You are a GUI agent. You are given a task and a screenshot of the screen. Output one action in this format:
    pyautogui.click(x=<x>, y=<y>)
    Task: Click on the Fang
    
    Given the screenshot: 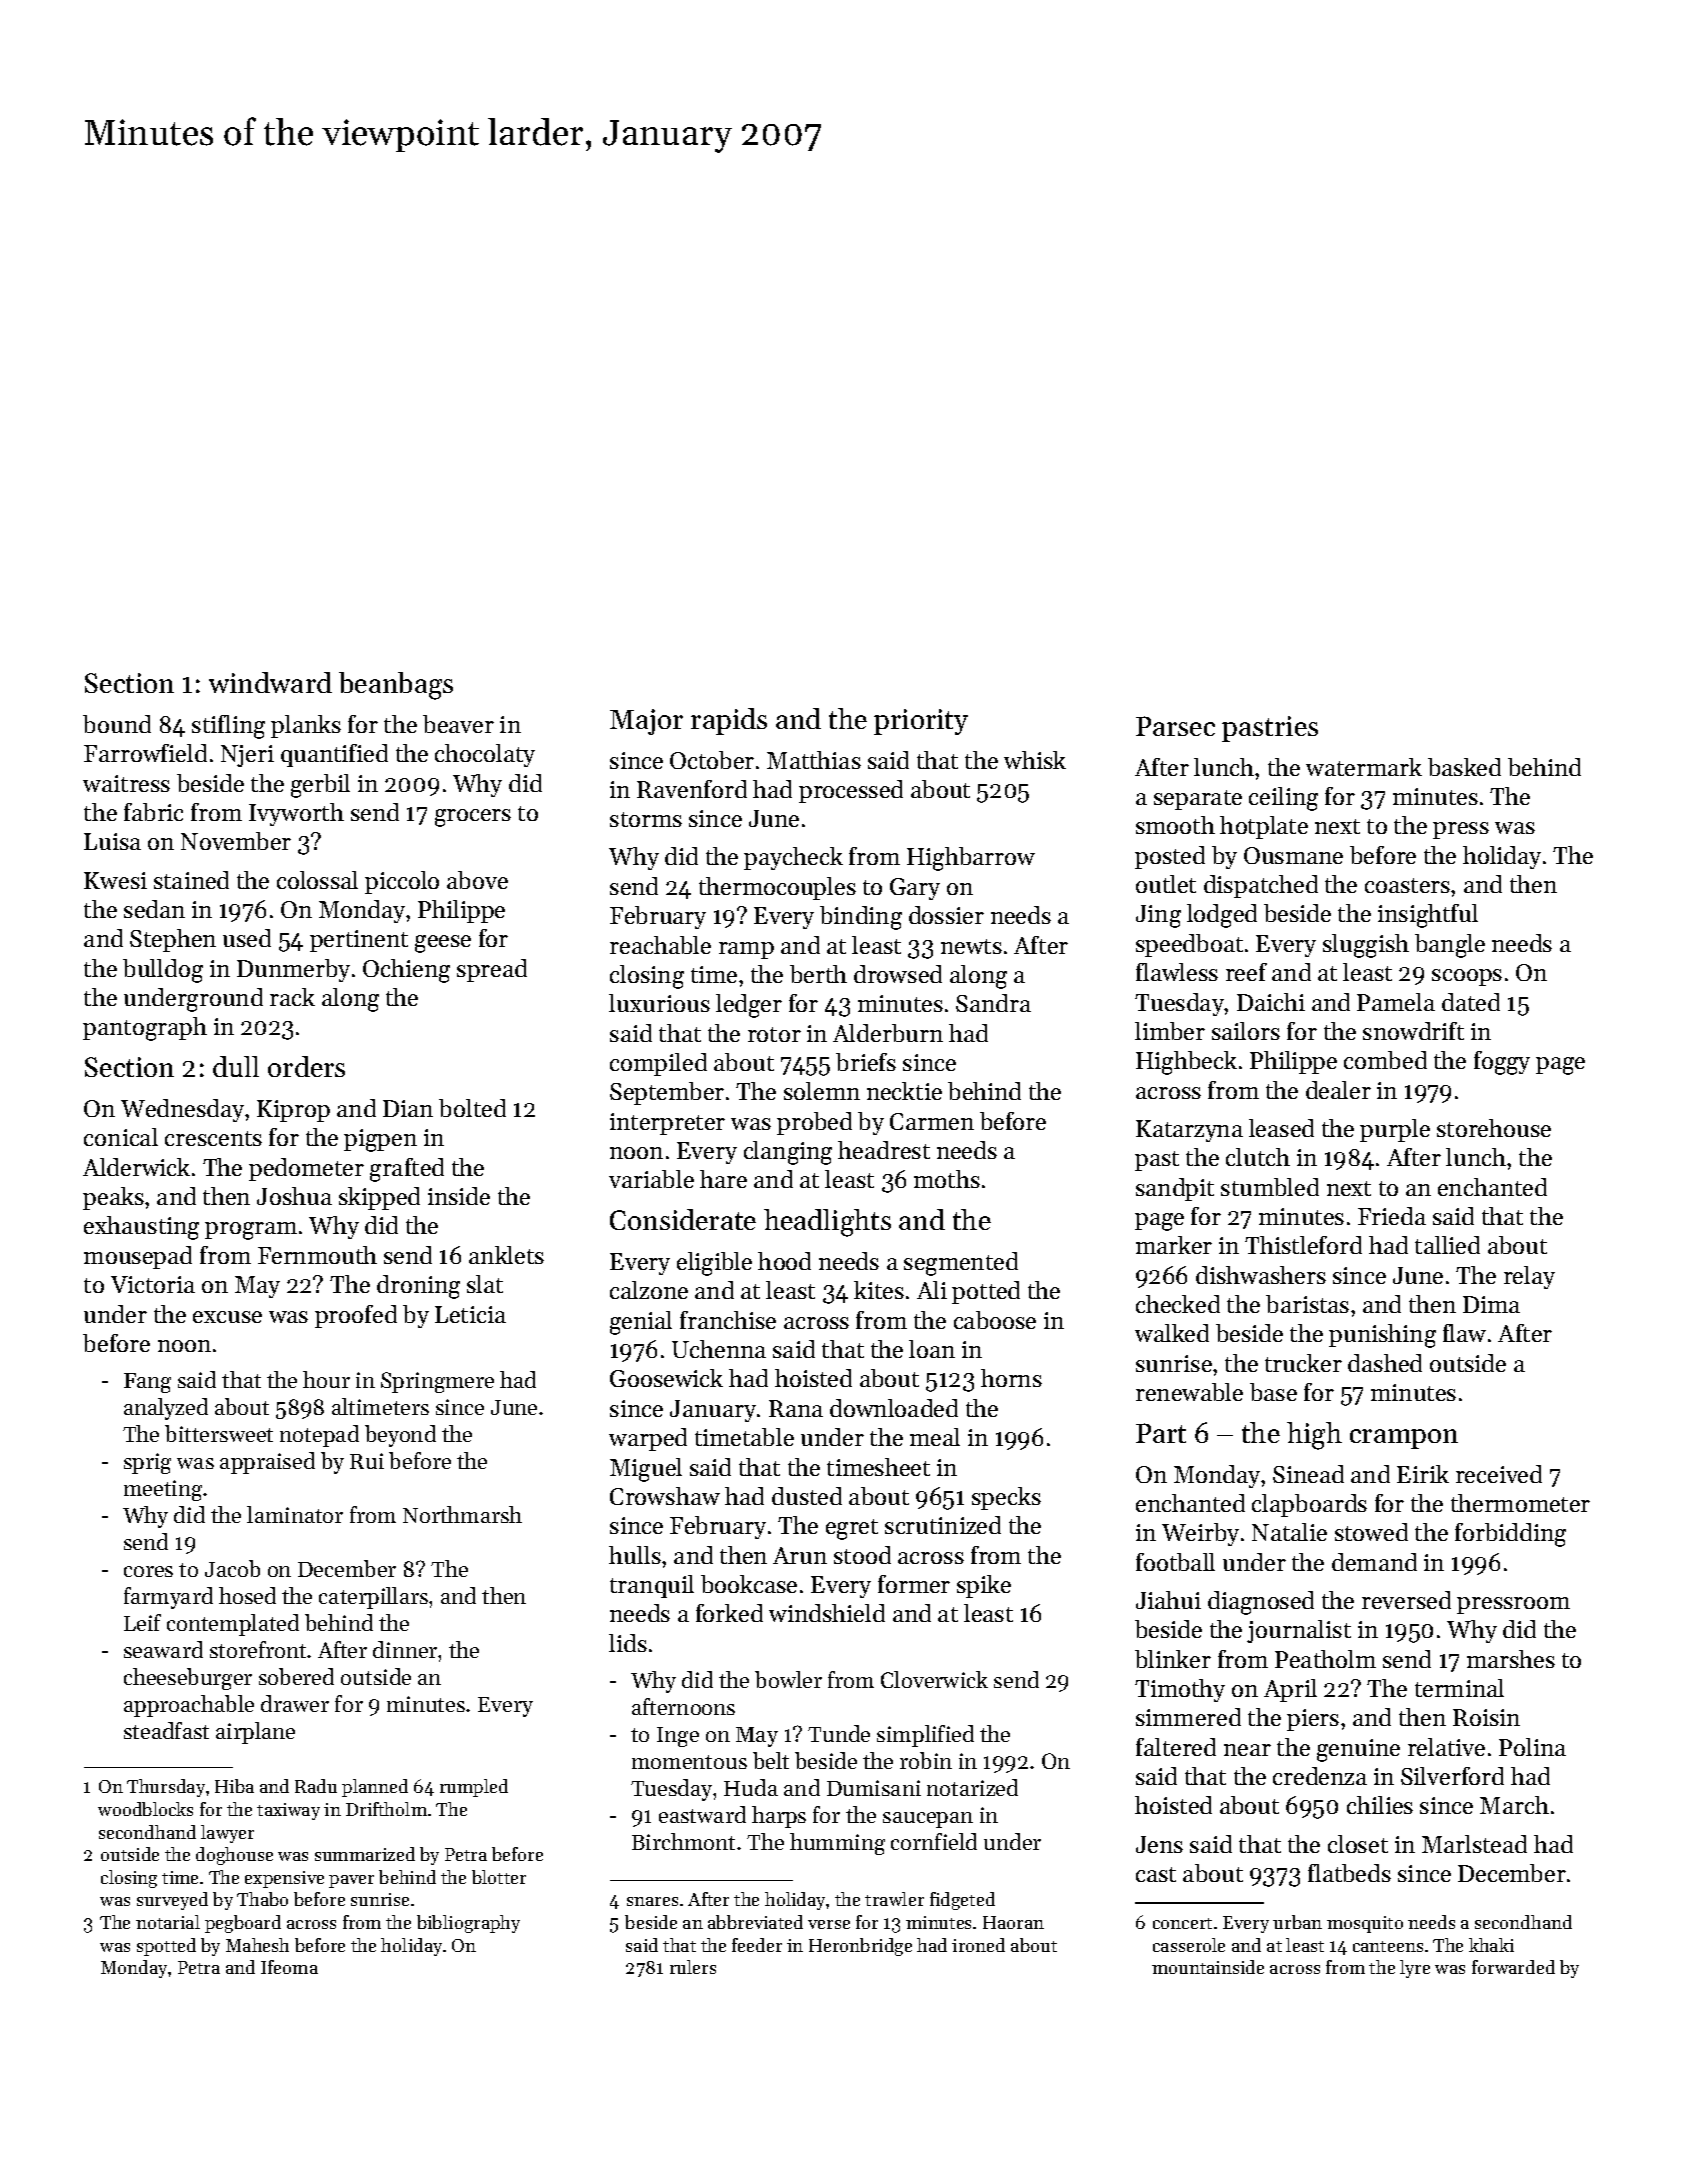 What is the action you would take?
    pyautogui.click(x=147, y=1383)
